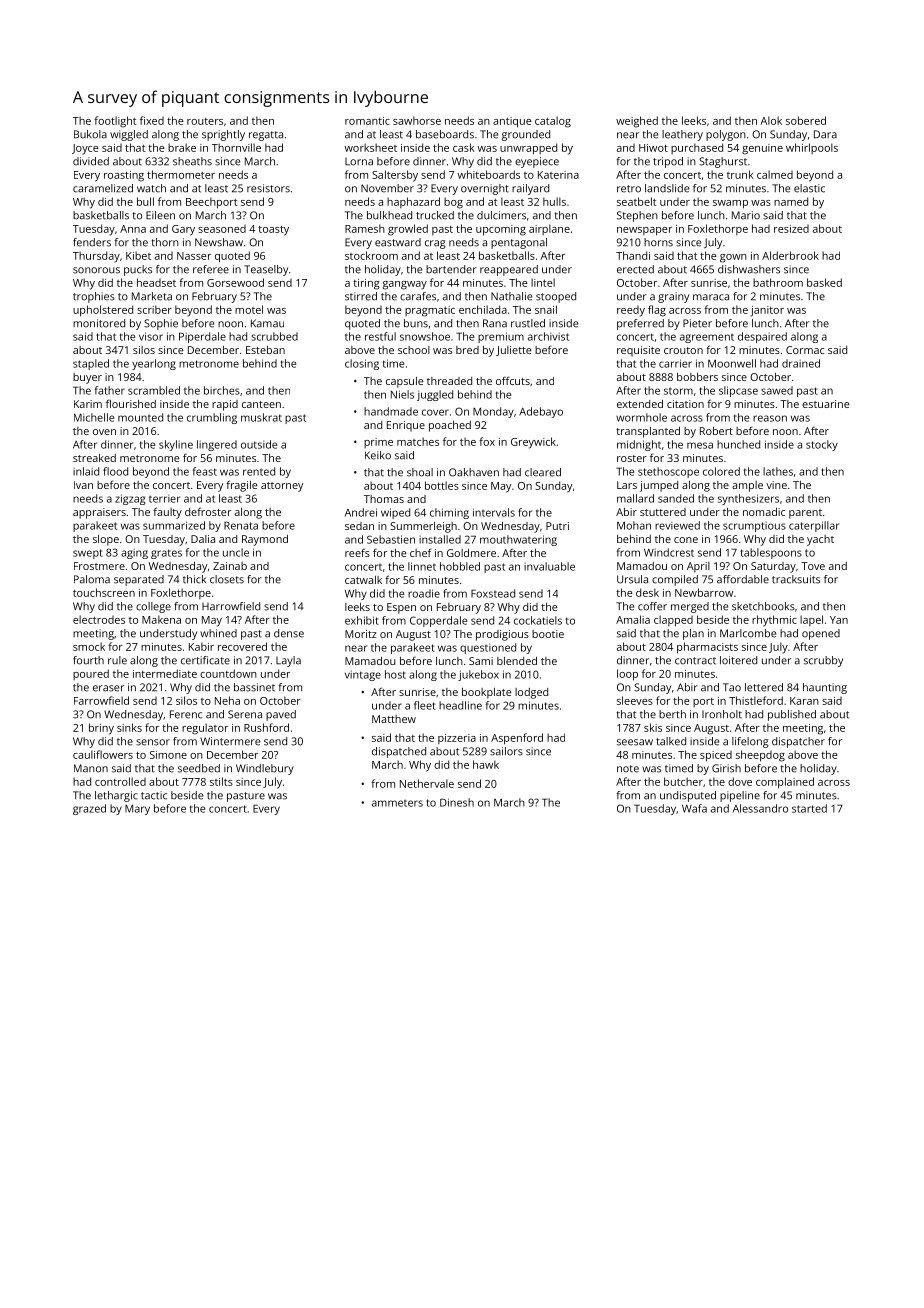 The width and height of the screenshot is (924, 1308). Describe the element at coordinates (205, 121) in the screenshot. I see `routers` at that location.
